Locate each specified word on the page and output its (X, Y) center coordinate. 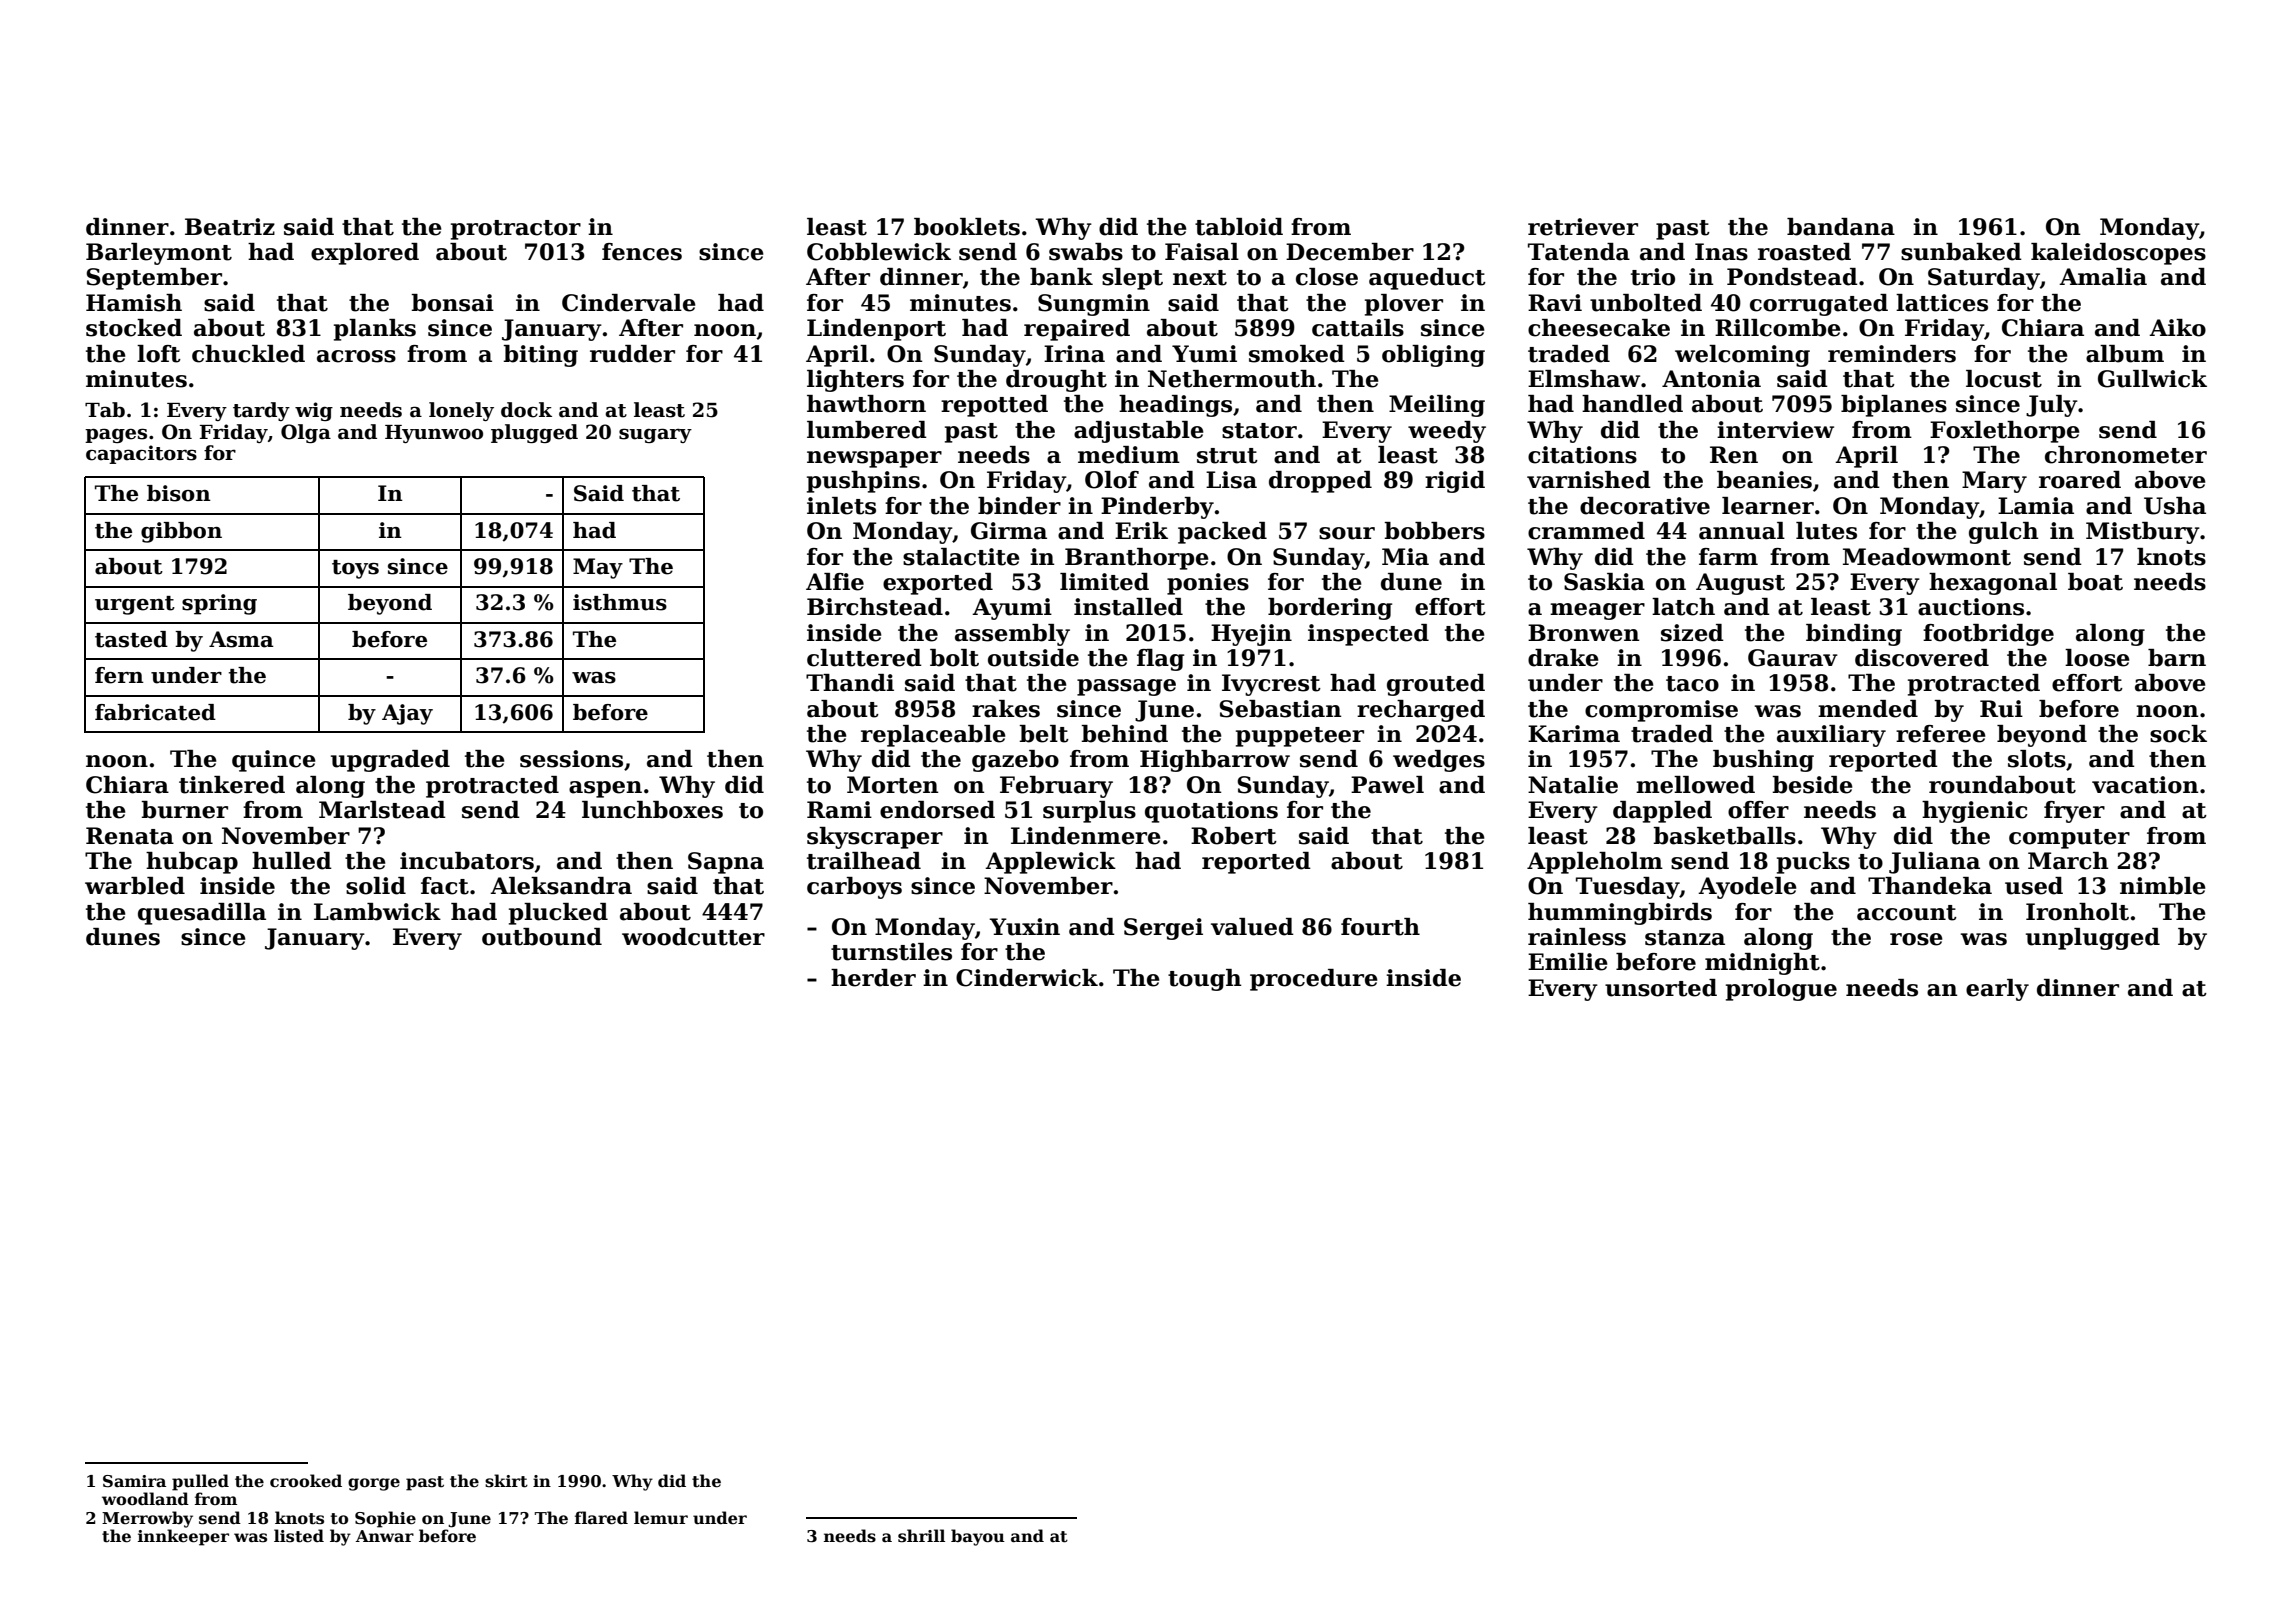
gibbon (181, 532)
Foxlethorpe (2005, 432)
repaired (1077, 330)
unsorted (1661, 988)
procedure (1314, 980)
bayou (978, 1537)
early (1997, 990)
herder (873, 978)
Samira (134, 1481)
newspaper (874, 459)
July (2052, 406)
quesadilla (202, 914)
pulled (200, 1482)
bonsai (452, 303)
